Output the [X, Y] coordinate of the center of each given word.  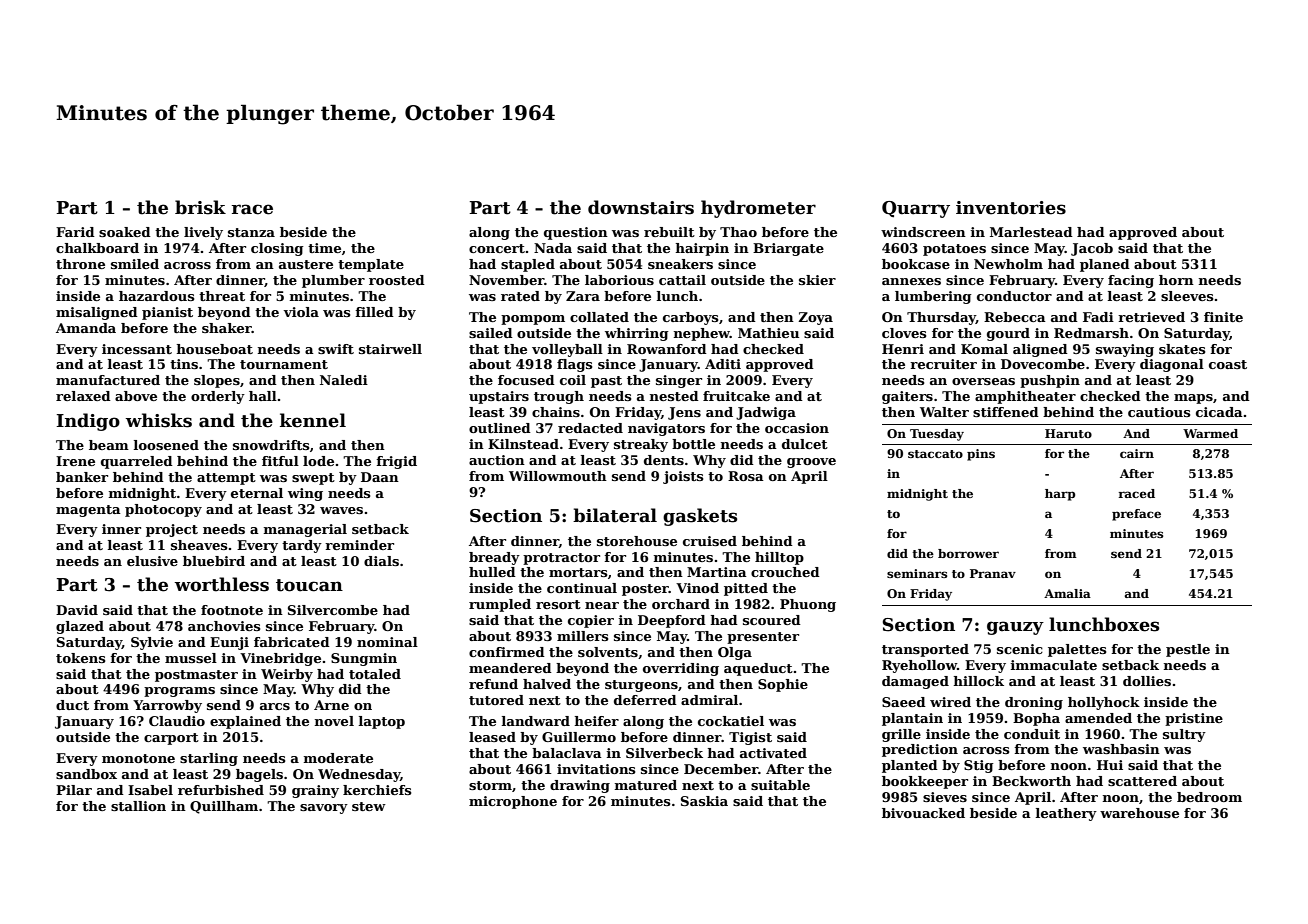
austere [306, 264]
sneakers [680, 264]
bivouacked [923, 813]
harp [1060, 495]
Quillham [224, 807]
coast [1228, 364]
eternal [257, 493]
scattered [1142, 781]
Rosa [746, 476]
